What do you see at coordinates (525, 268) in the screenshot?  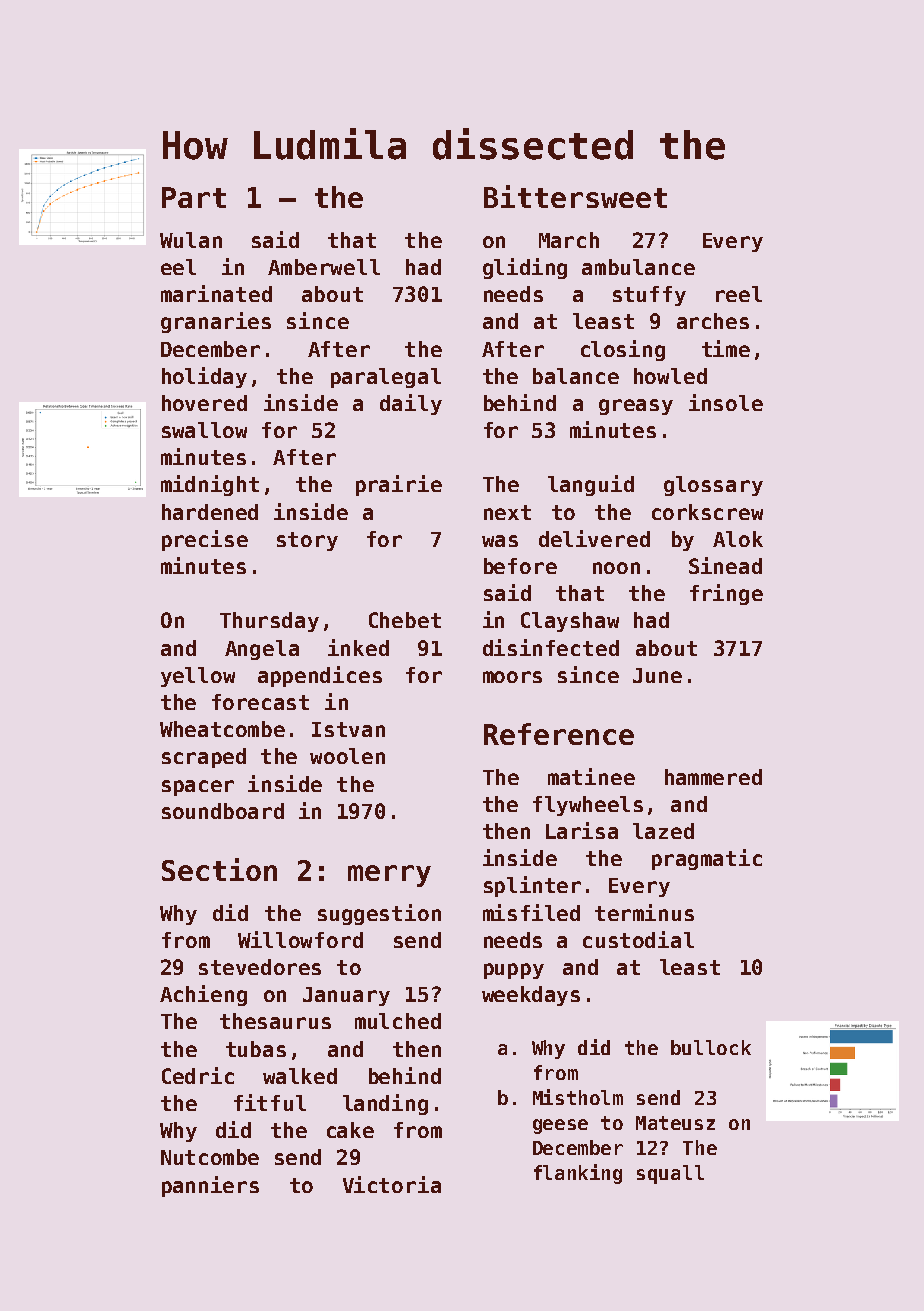 I see `gliding` at bounding box center [525, 268].
